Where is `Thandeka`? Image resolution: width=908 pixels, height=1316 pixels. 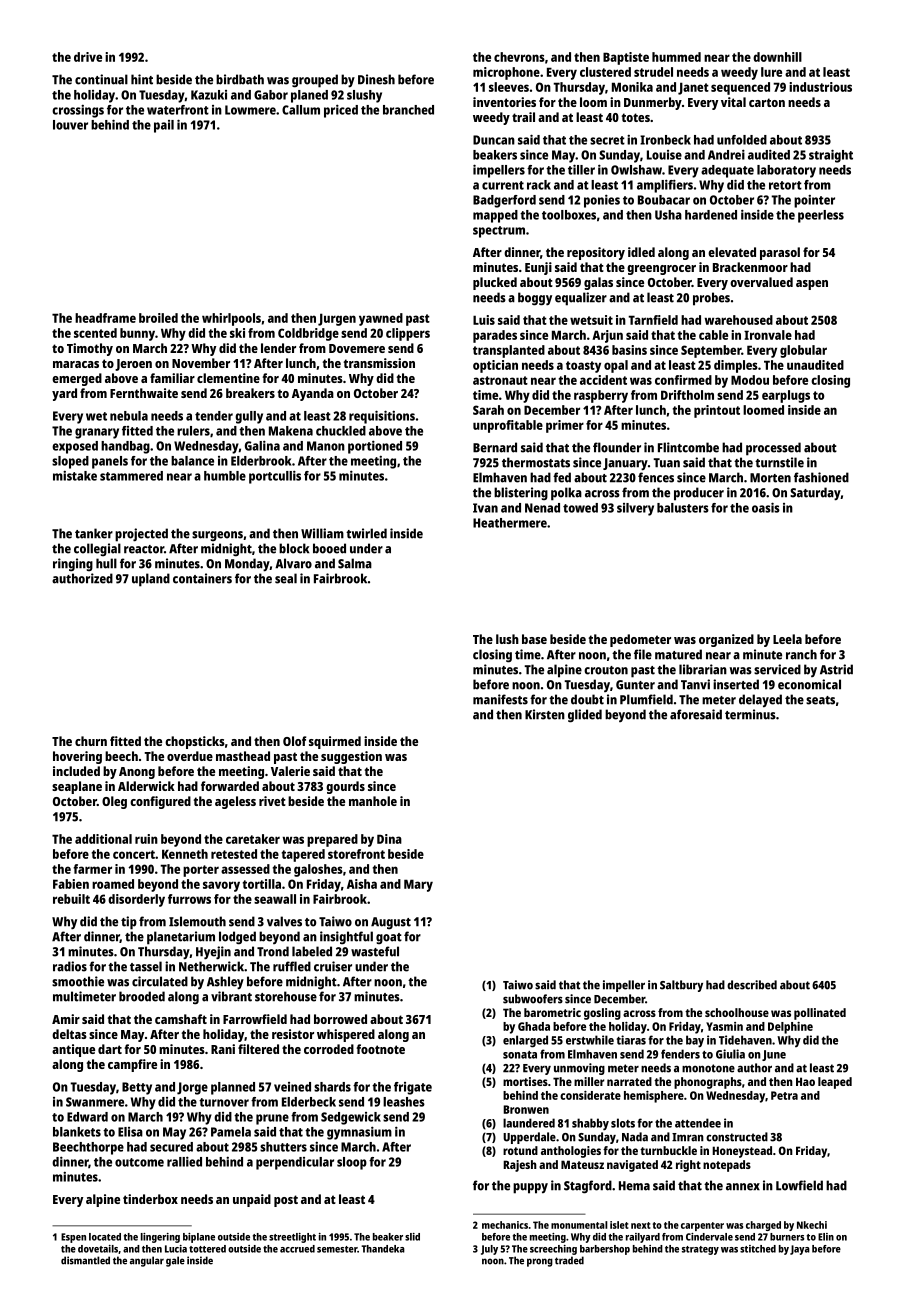 Thandeka is located at coordinates (383, 1249).
